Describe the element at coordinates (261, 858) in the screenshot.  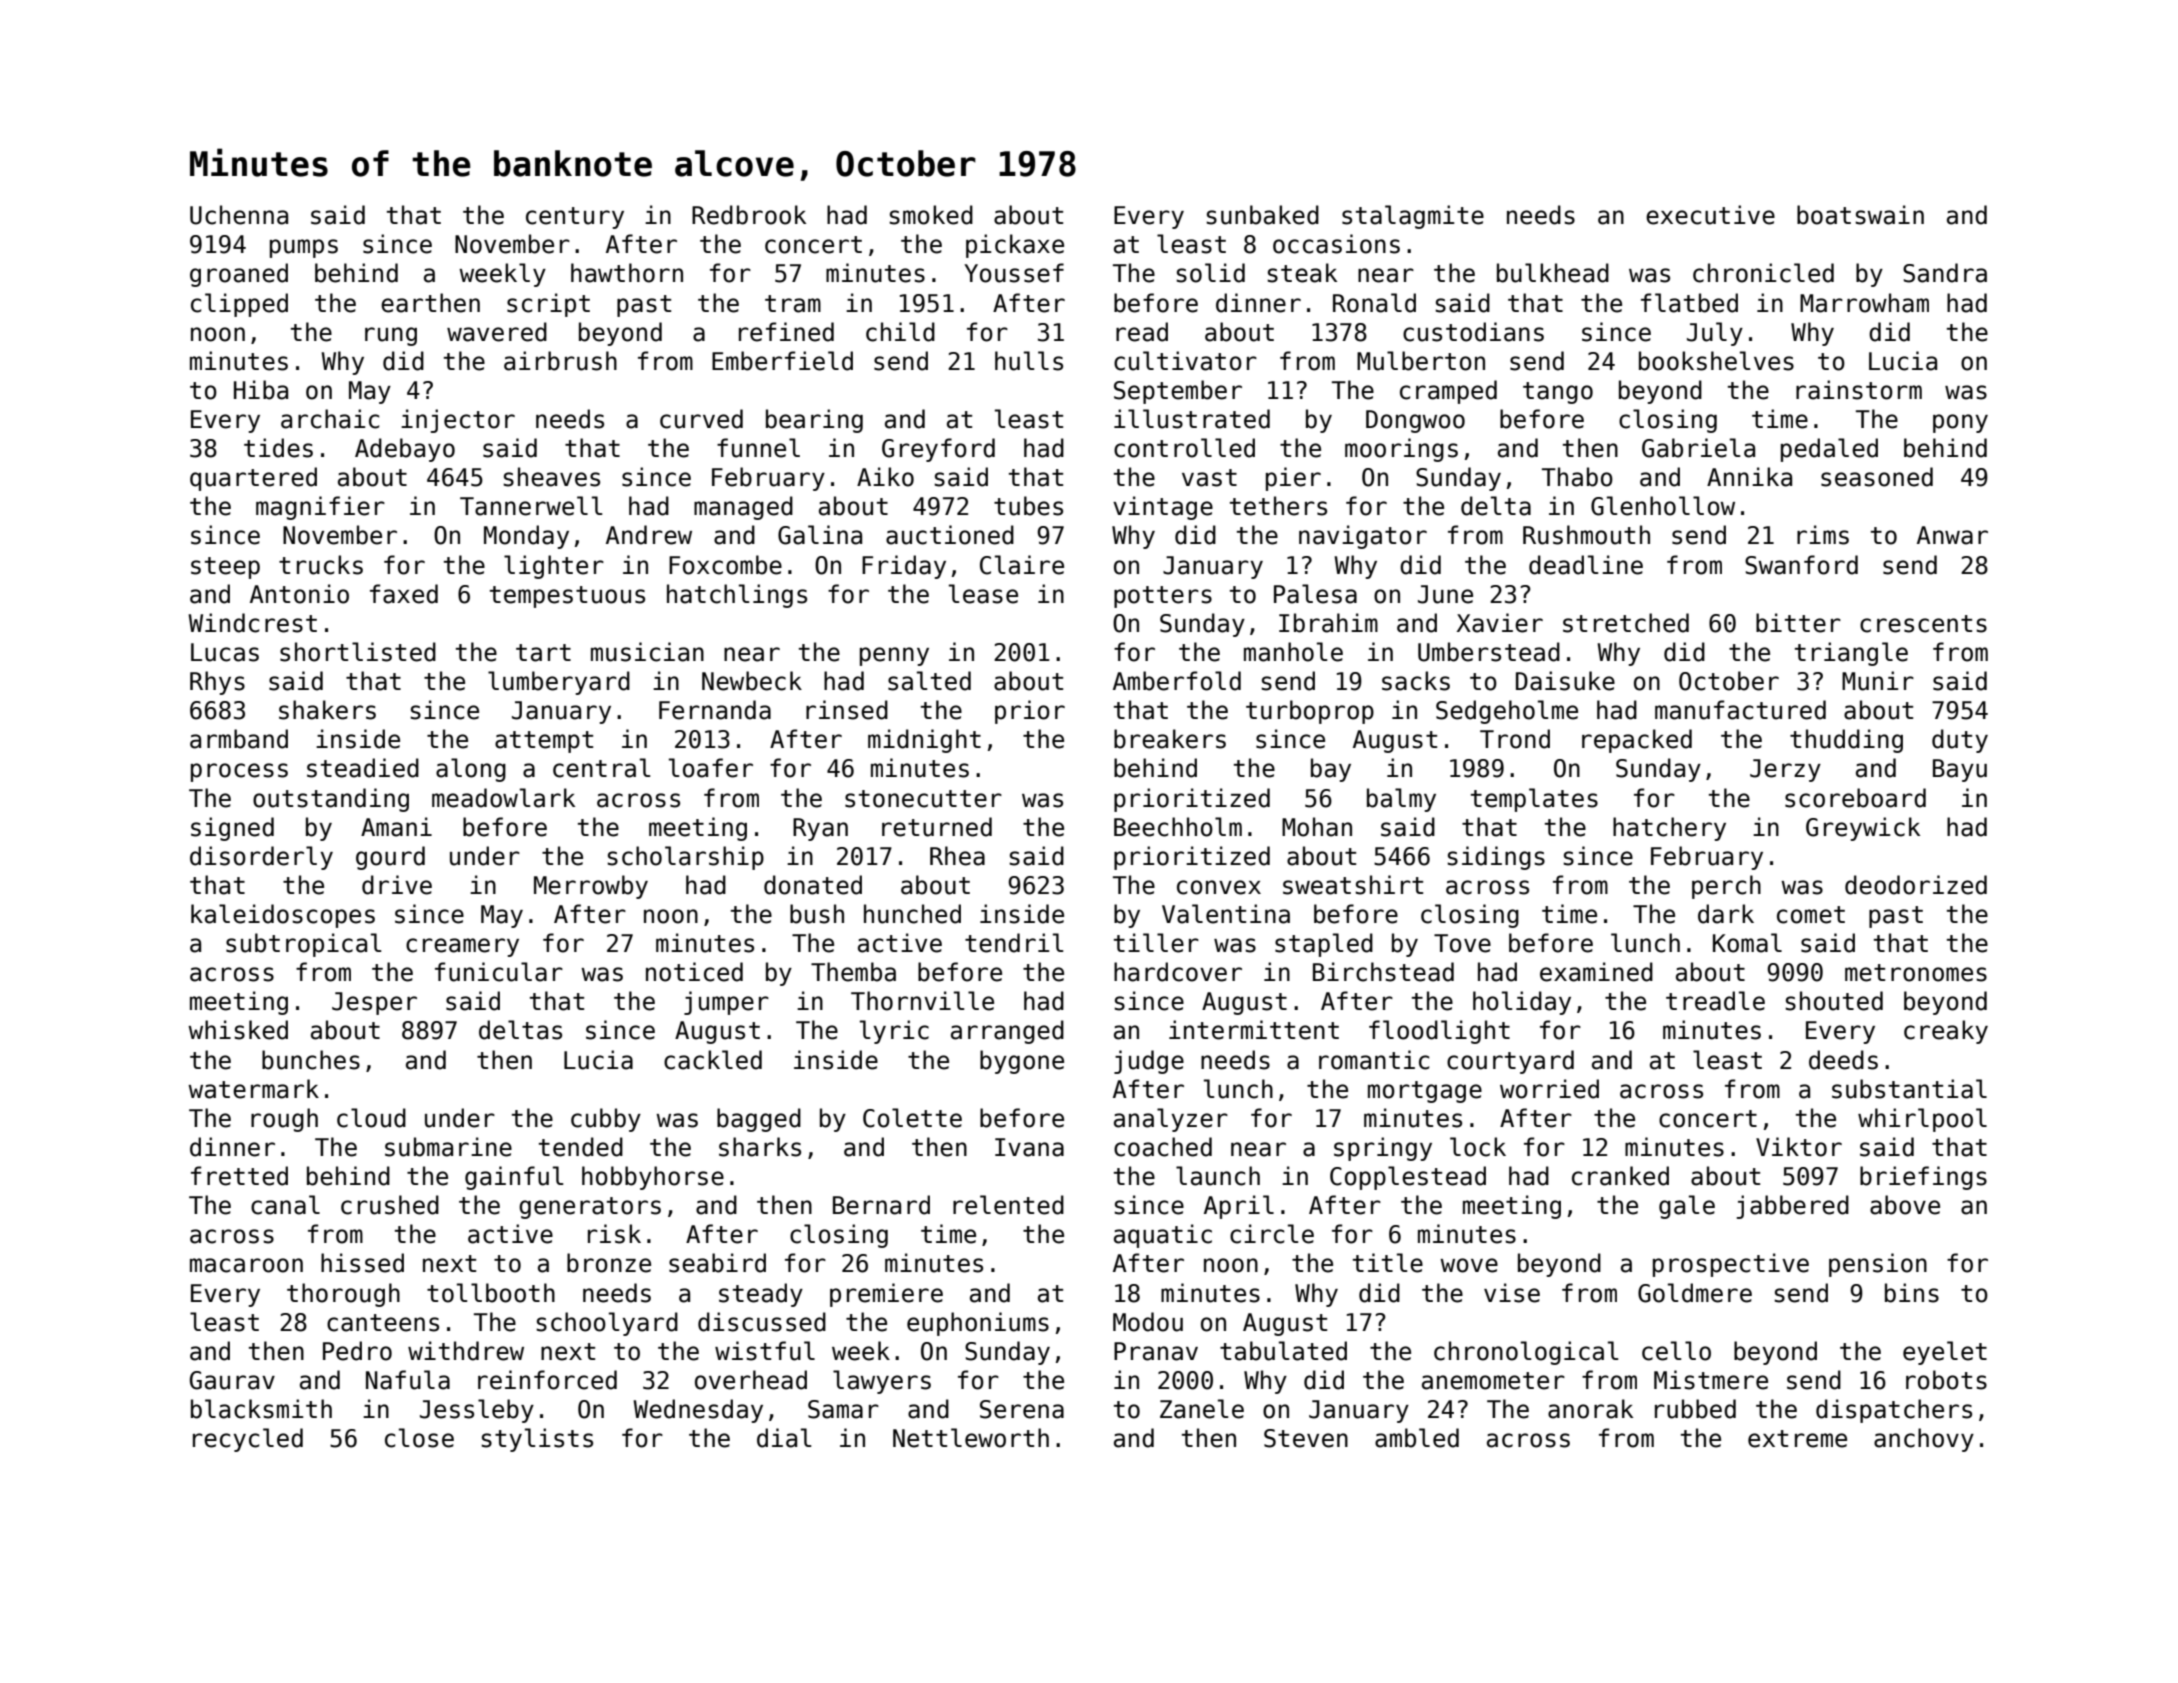
I see `disorderly` at that location.
